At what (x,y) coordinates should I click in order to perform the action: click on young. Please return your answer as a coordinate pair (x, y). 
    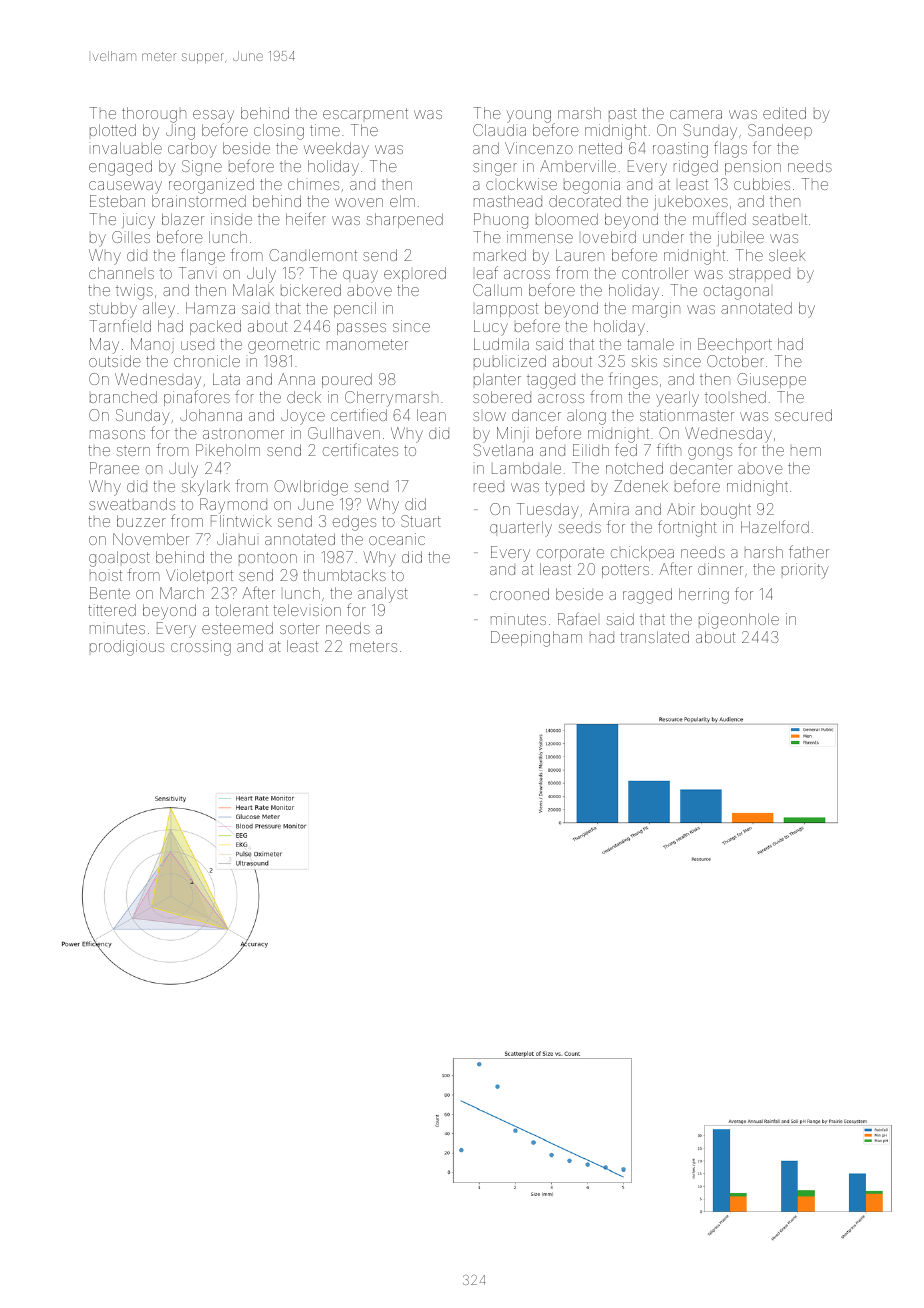
    Looking at the image, I should click on (528, 116).
